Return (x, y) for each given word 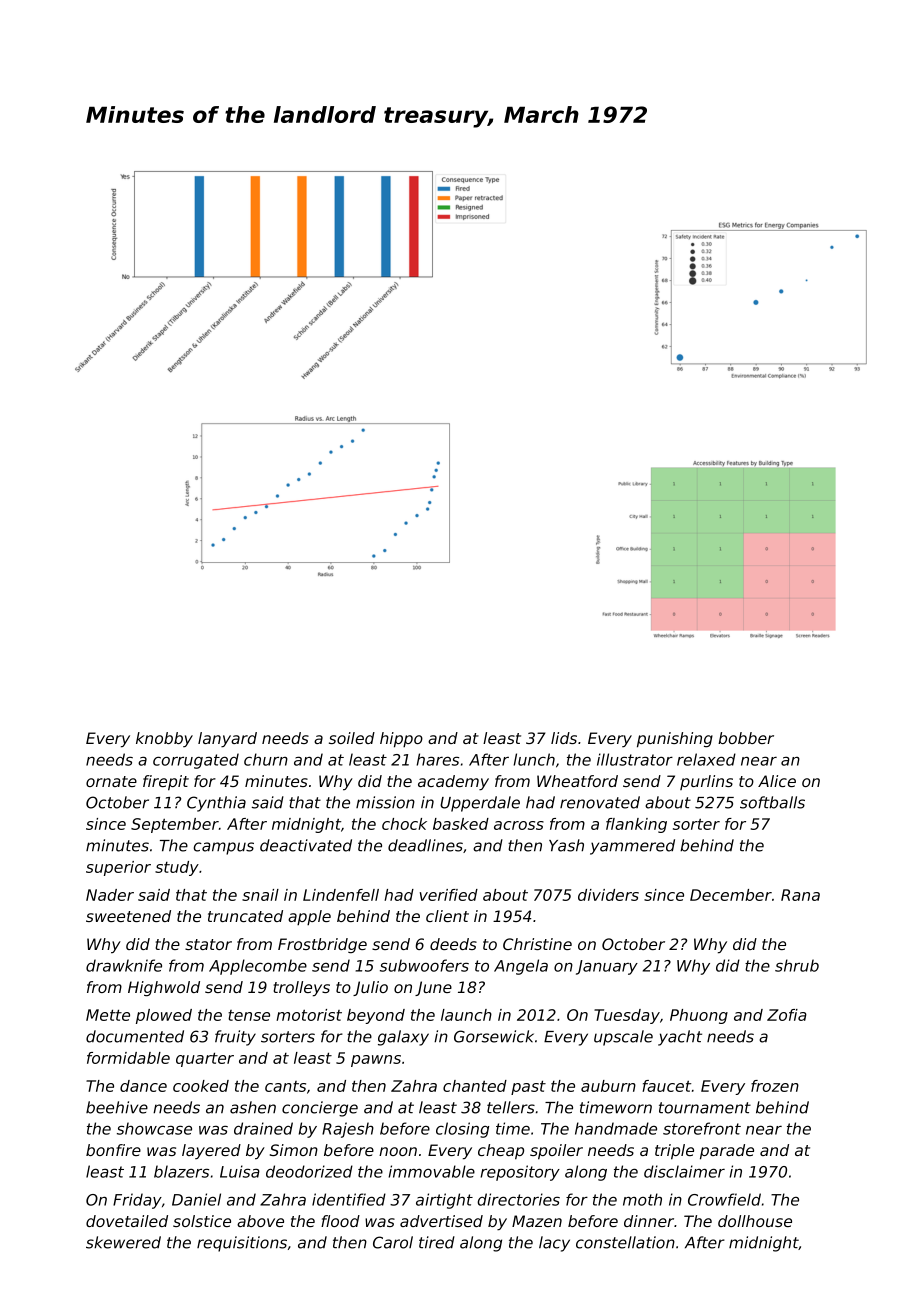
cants (285, 1086)
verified (449, 895)
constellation (625, 1242)
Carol (393, 1242)
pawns (376, 1061)
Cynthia (216, 804)
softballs (772, 802)
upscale (623, 1038)
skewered (123, 1242)
